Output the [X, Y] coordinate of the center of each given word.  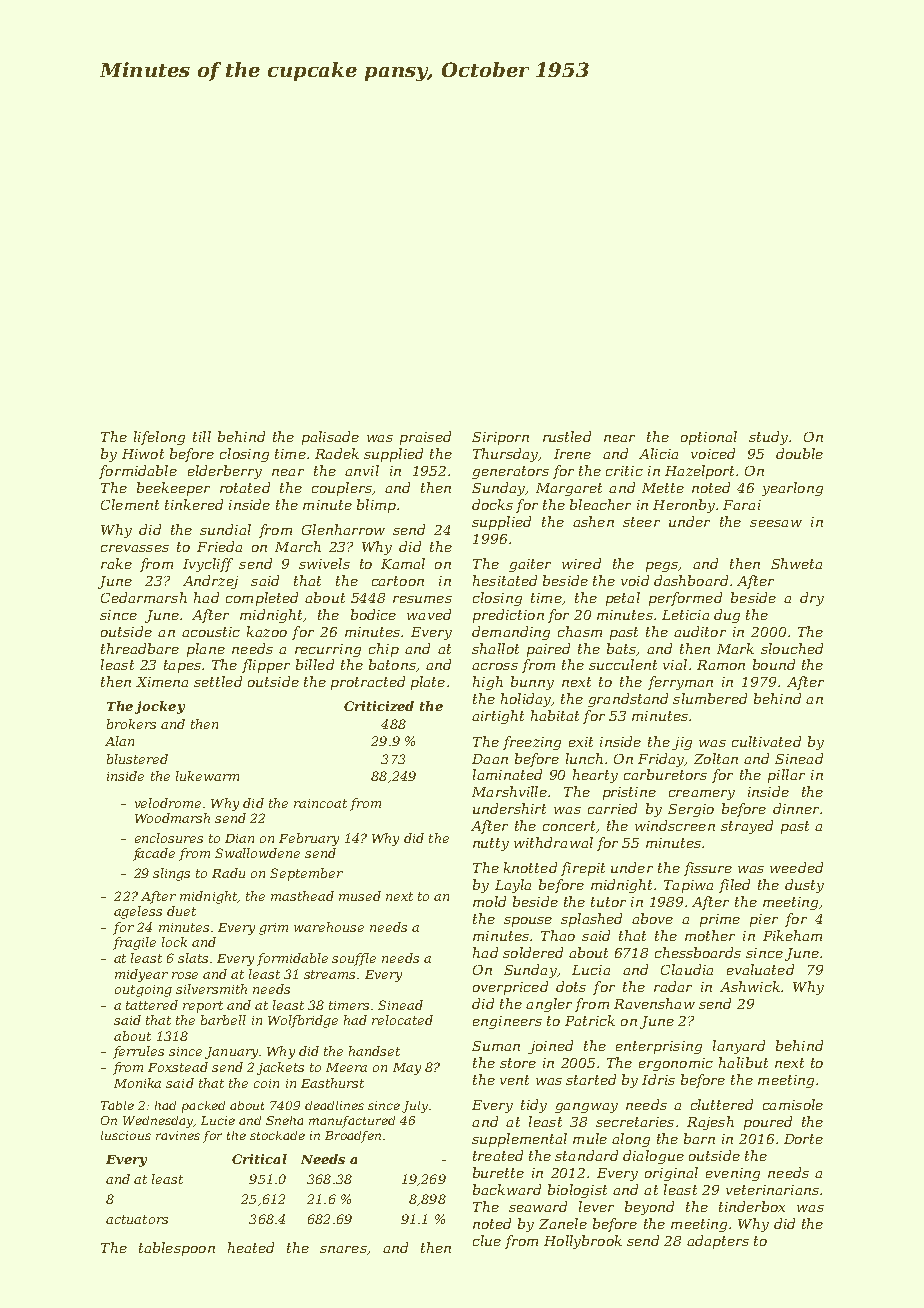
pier [764, 920]
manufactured [352, 1122]
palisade [330, 438]
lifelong [159, 438]
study [768, 438]
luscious [126, 1135]
